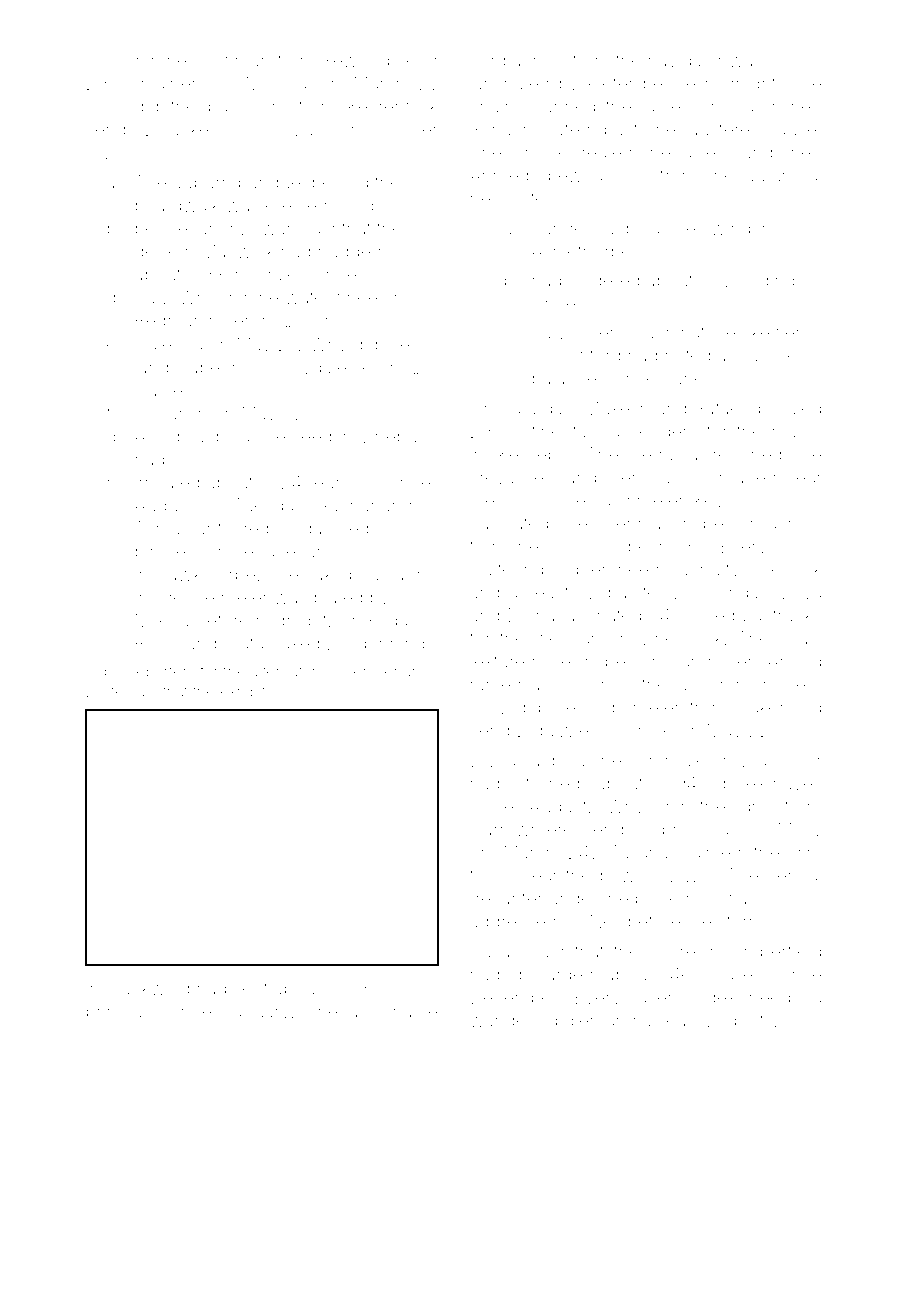  What do you see at coordinates (680, 638) in the document?
I see `Vinebrook` at bounding box center [680, 638].
